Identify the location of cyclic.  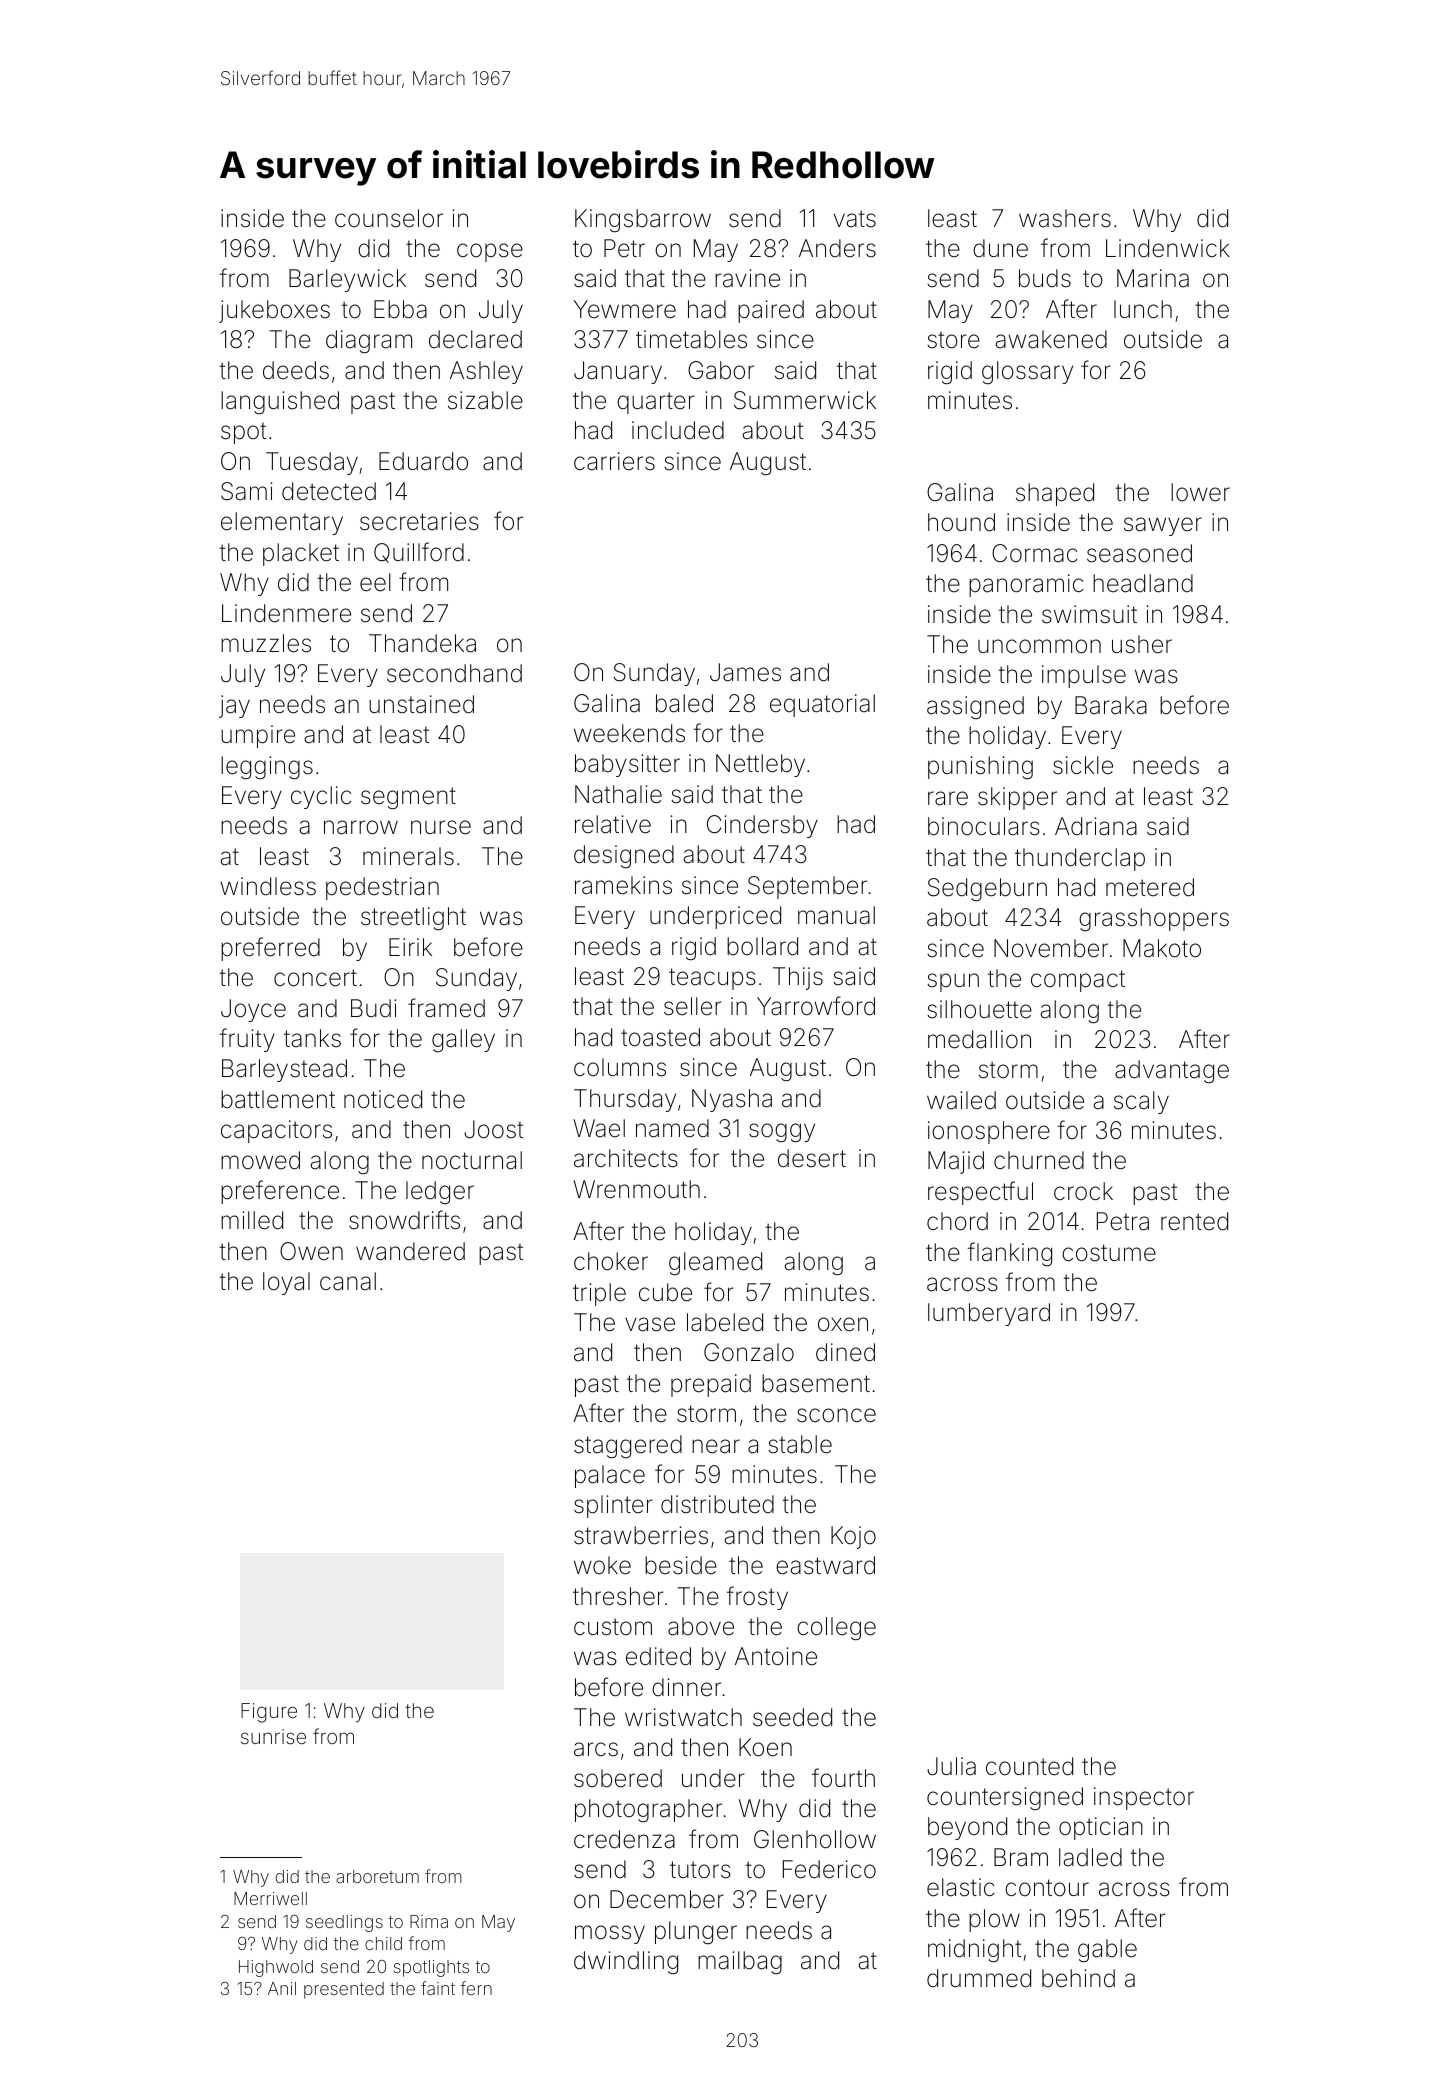
(321, 797).
